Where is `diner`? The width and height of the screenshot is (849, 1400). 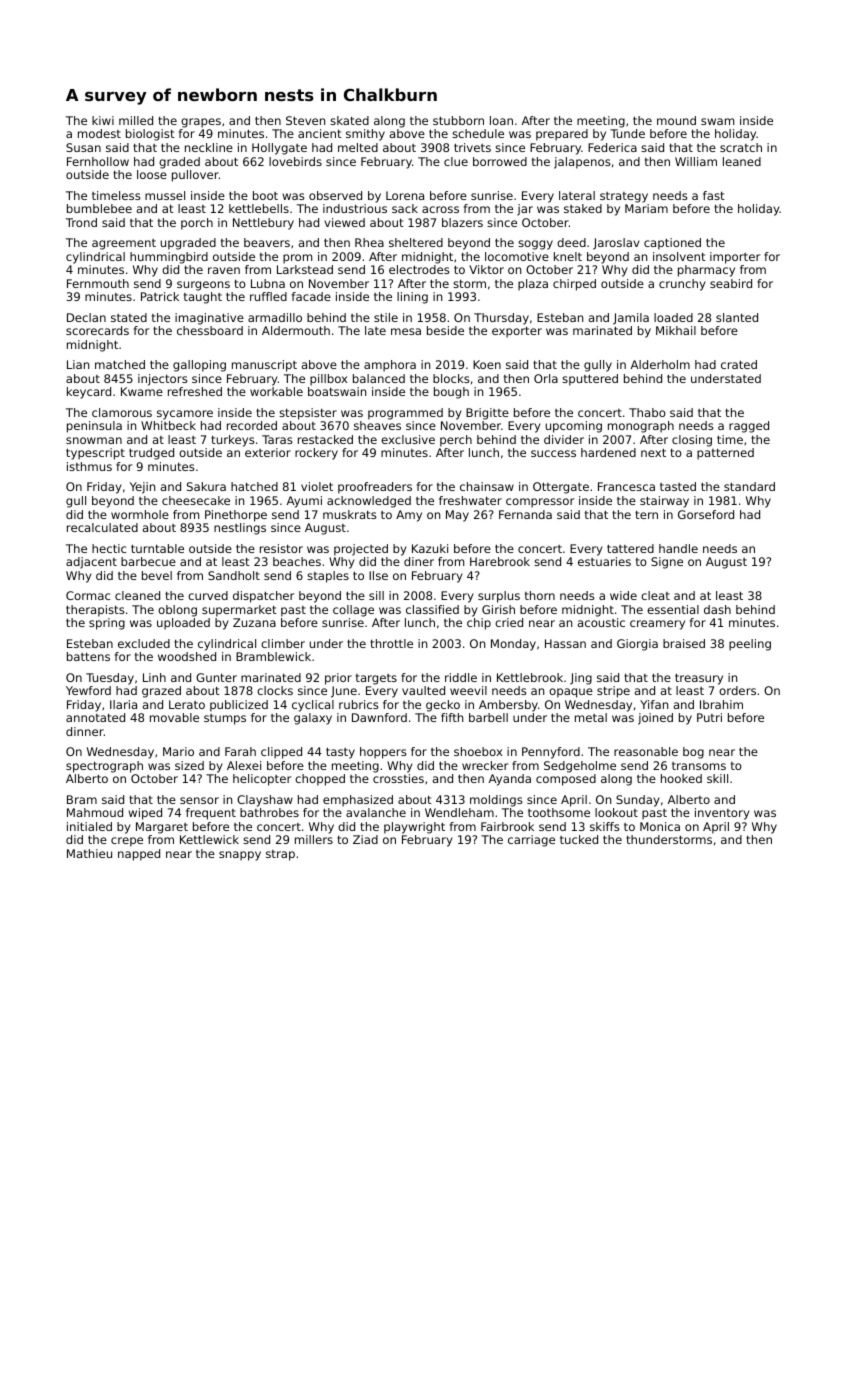
diner is located at coordinates (419, 561).
